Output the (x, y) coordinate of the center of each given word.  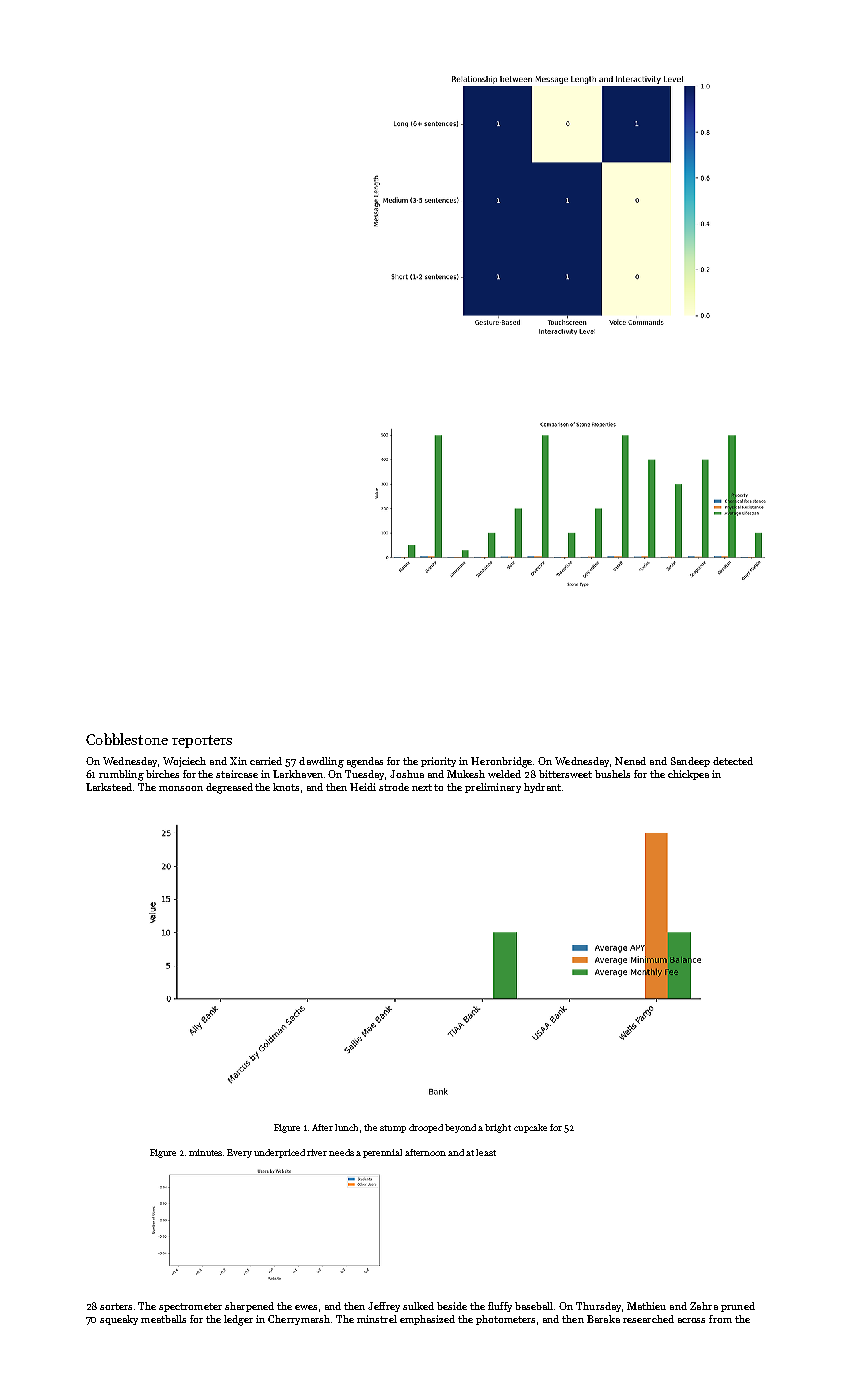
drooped (426, 1128)
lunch (346, 1127)
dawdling (321, 762)
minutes (205, 1152)
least (486, 1152)
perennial (382, 1153)
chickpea (688, 775)
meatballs (163, 1319)
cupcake (530, 1128)
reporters (202, 741)
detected (733, 761)
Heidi (363, 787)
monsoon (181, 788)
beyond (460, 1128)
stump (393, 1129)
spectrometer (190, 1307)
